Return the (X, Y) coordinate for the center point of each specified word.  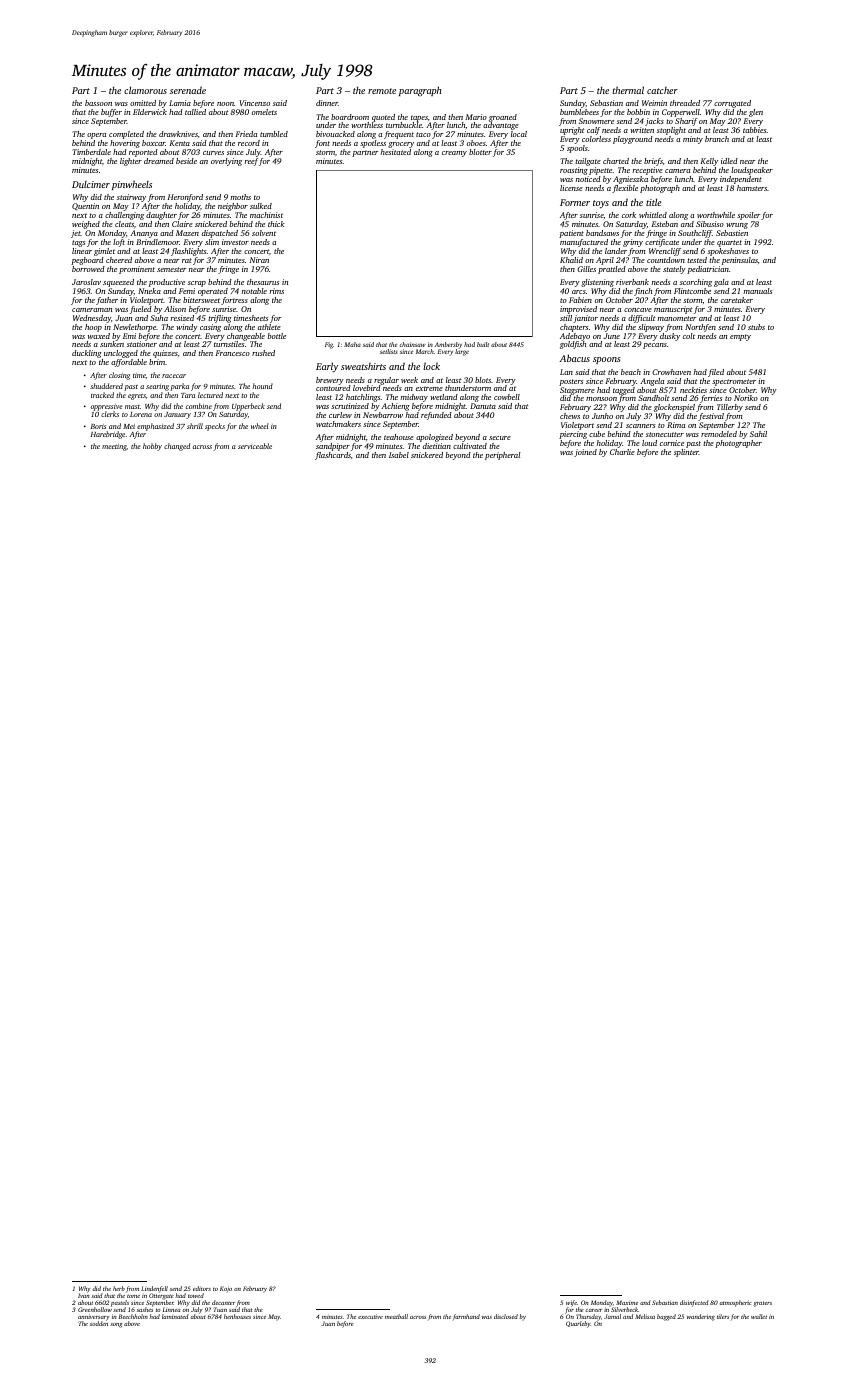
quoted (383, 118)
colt (689, 336)
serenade (188, 90)
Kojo (226, 1289)
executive (370, 1316)
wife (571, 1303)
